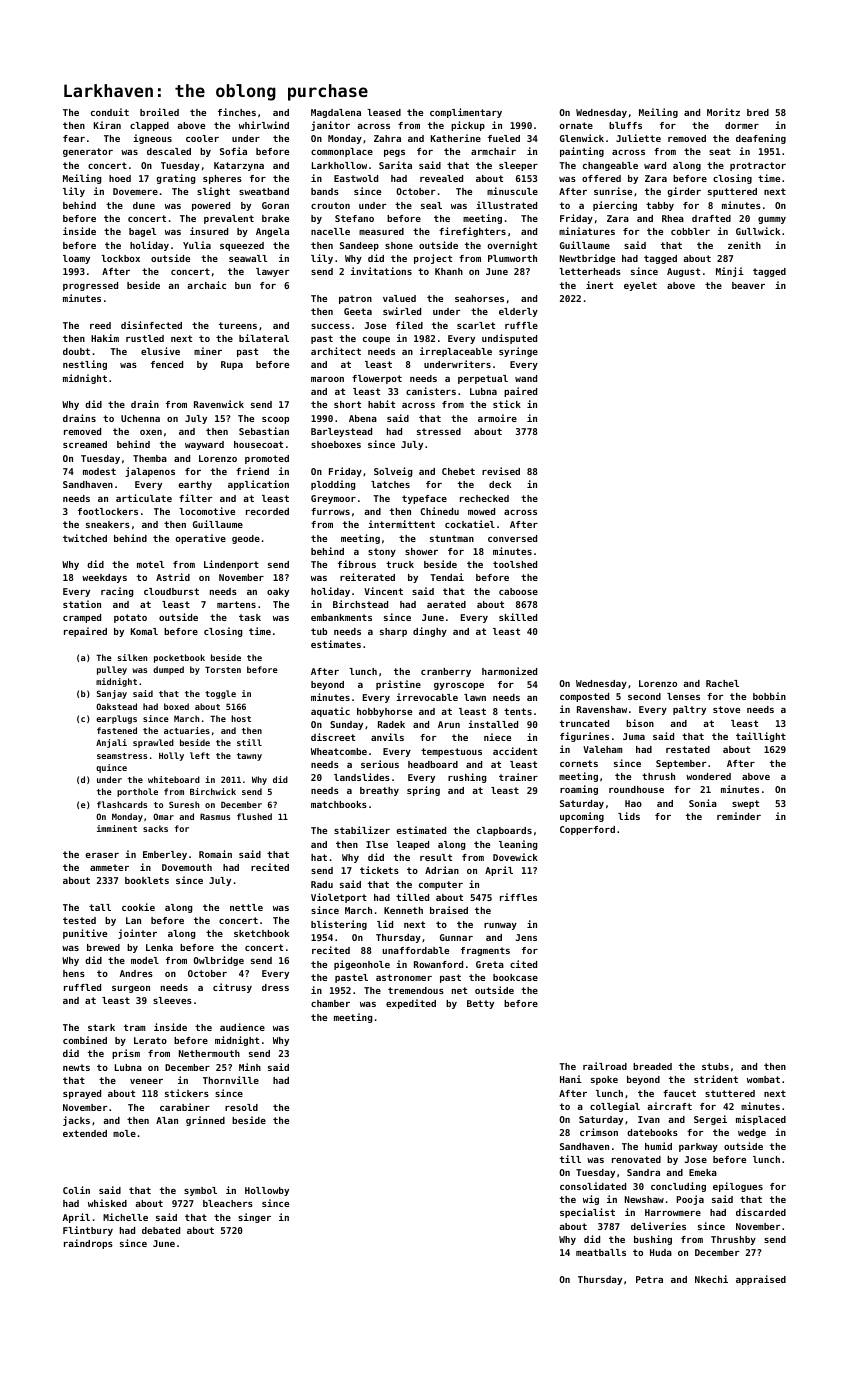  I want to click on bands, so click(325, 191).
